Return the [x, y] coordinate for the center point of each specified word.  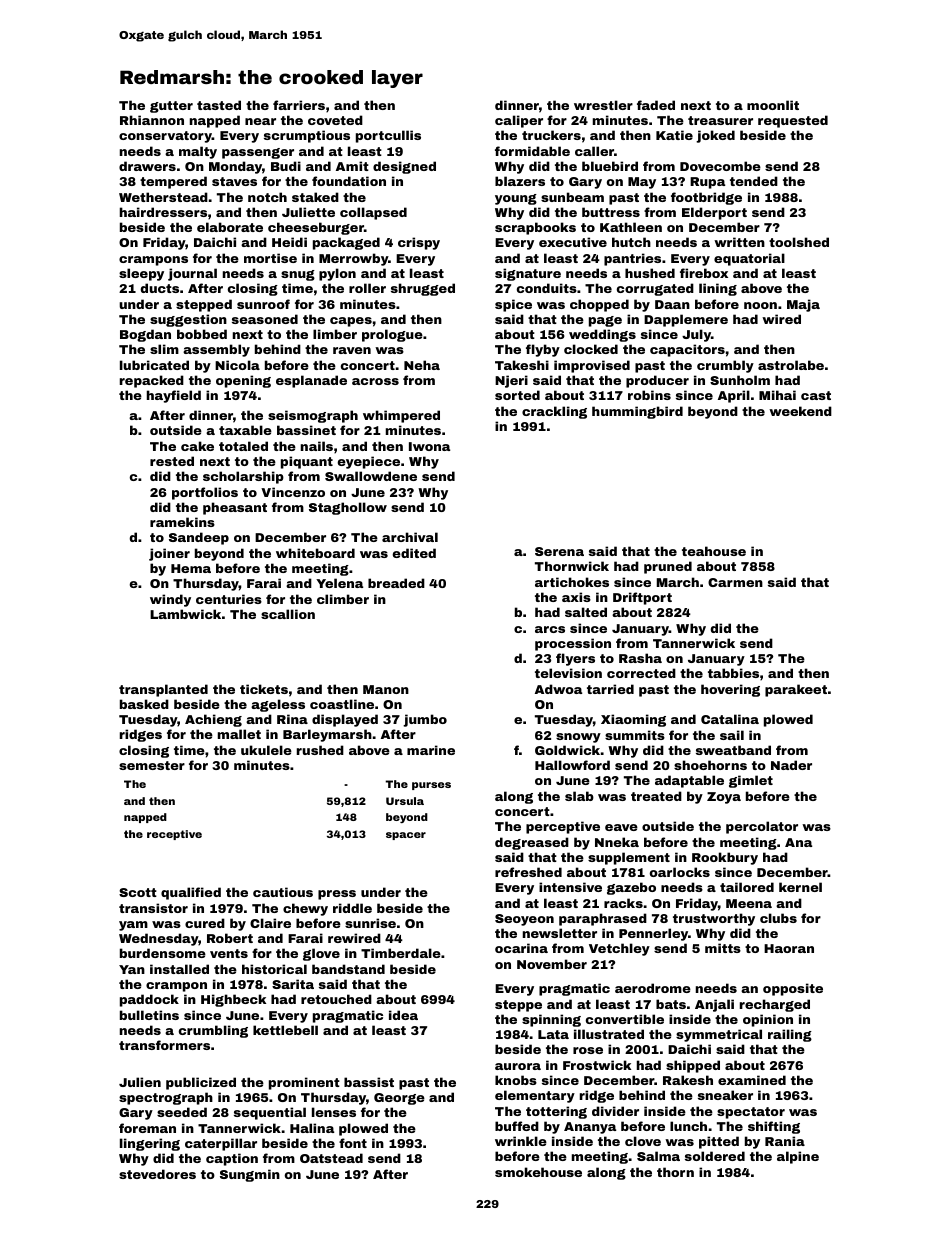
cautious [283, 892]
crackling [554, 412]
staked [315, 197]
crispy [419, 243]
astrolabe [791, 365]
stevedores [157, 1174]
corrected [641, 673]
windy [170, 600]
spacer [406, 836]
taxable [245, 430]
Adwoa [558, 689]
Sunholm [740, 380]
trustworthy [714, 919]
